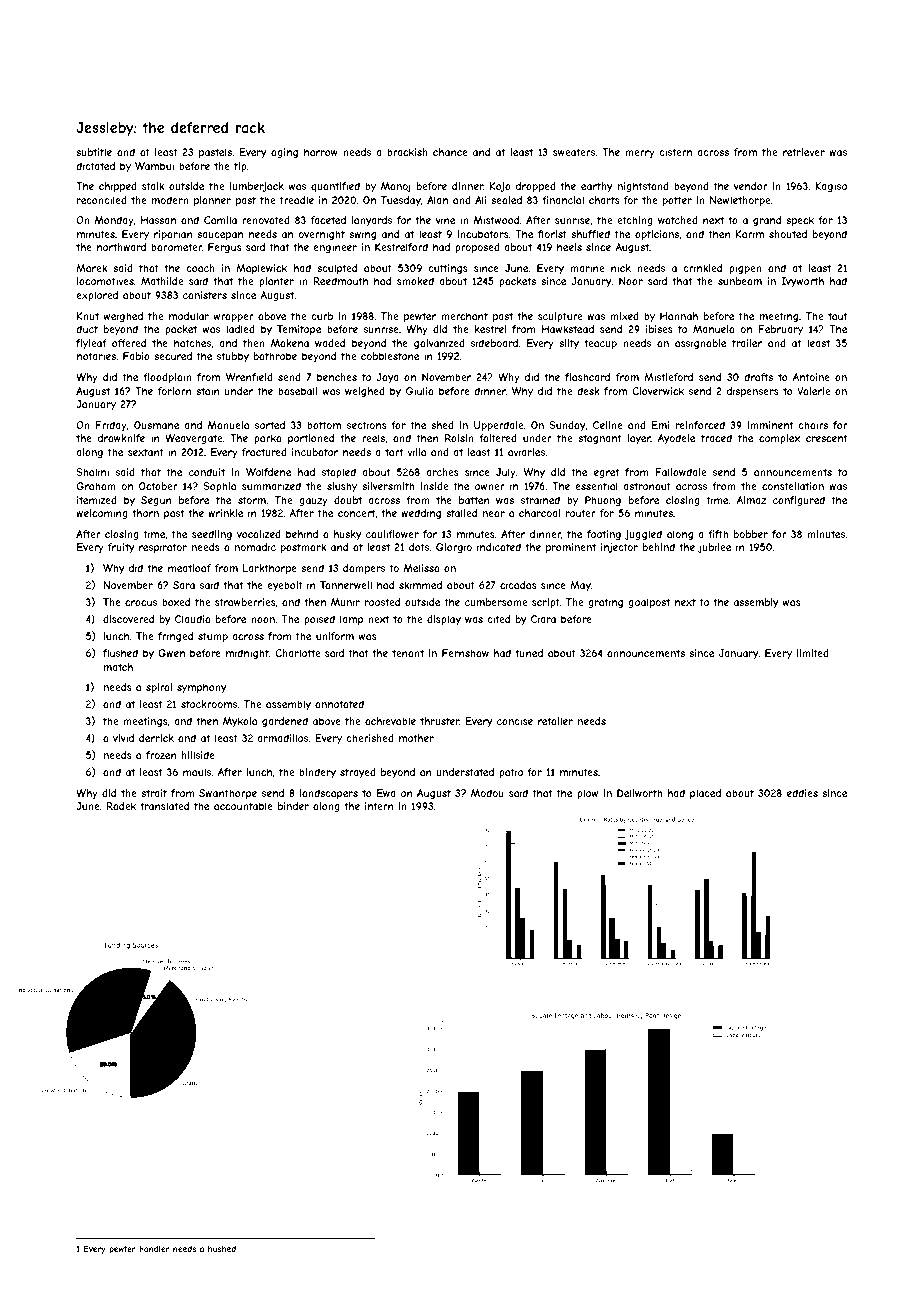 The height and width of the screenshot is (1308, 924). Describe the element at coordinates (804, 152) in the screenshot. I see `retriever` at that location.
